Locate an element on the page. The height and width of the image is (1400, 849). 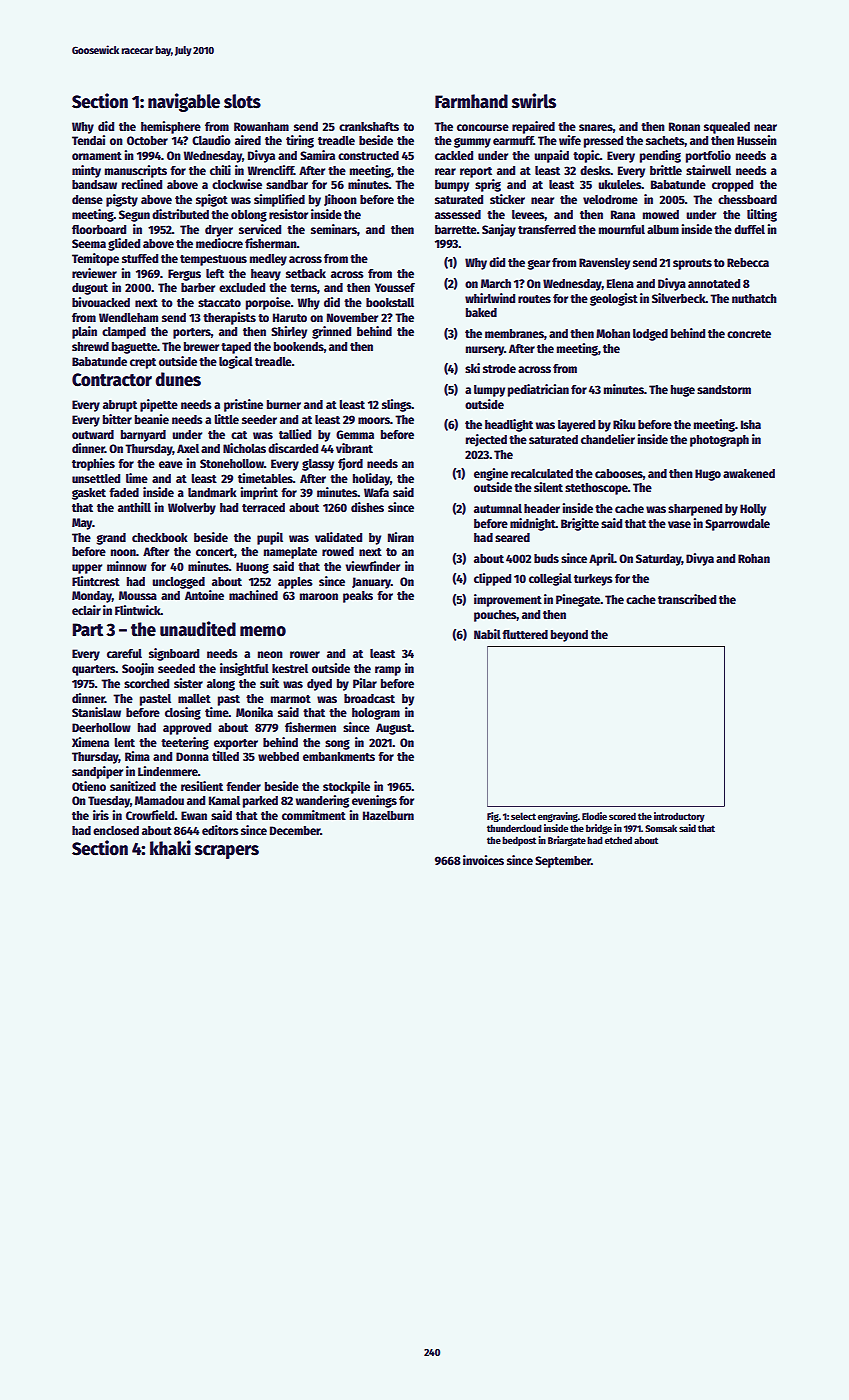
unsettled is located at coordinates (96, 478).
